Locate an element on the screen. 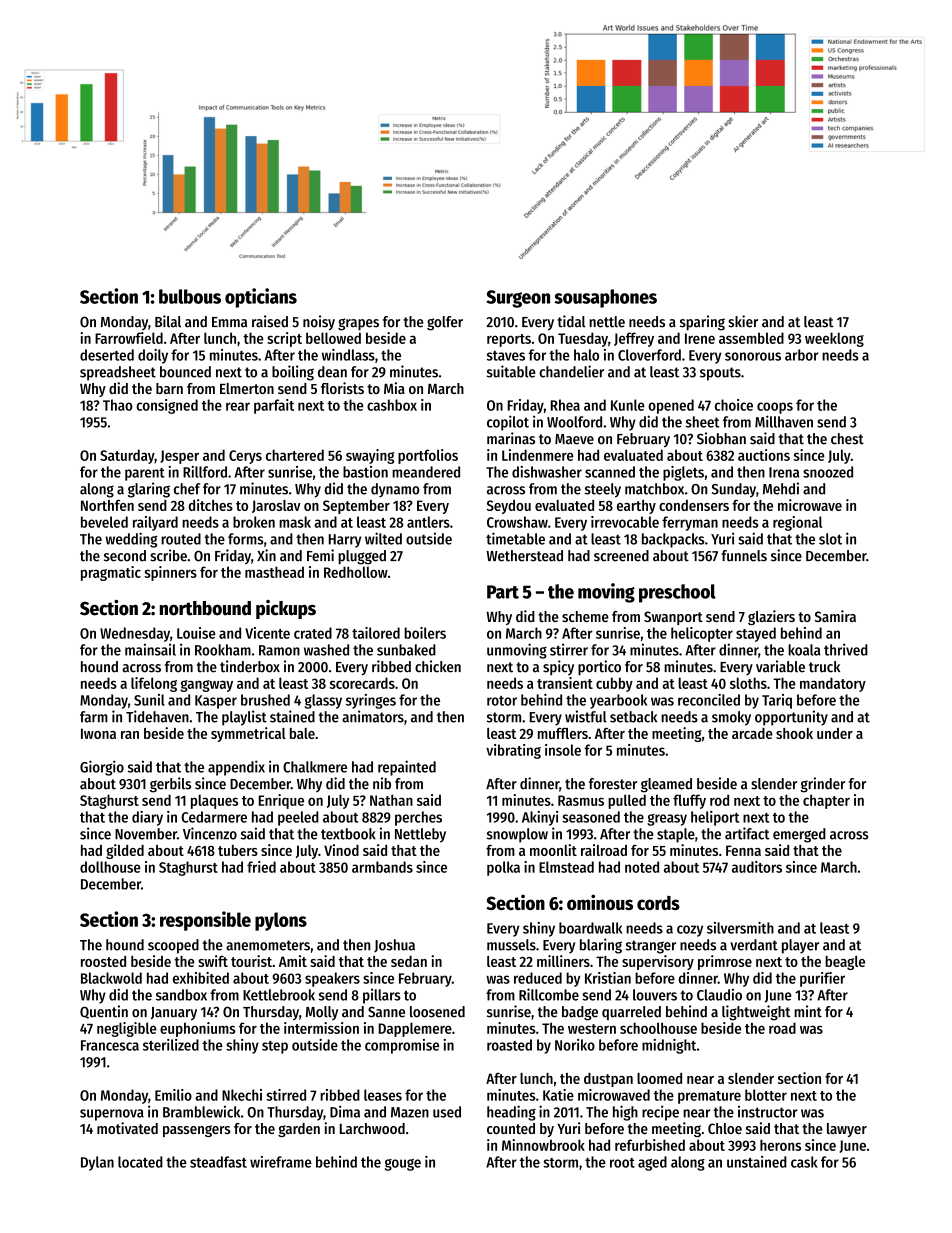 This screenshot has height=1233, width=952. stirred is located at coordinates (286, 1095).
